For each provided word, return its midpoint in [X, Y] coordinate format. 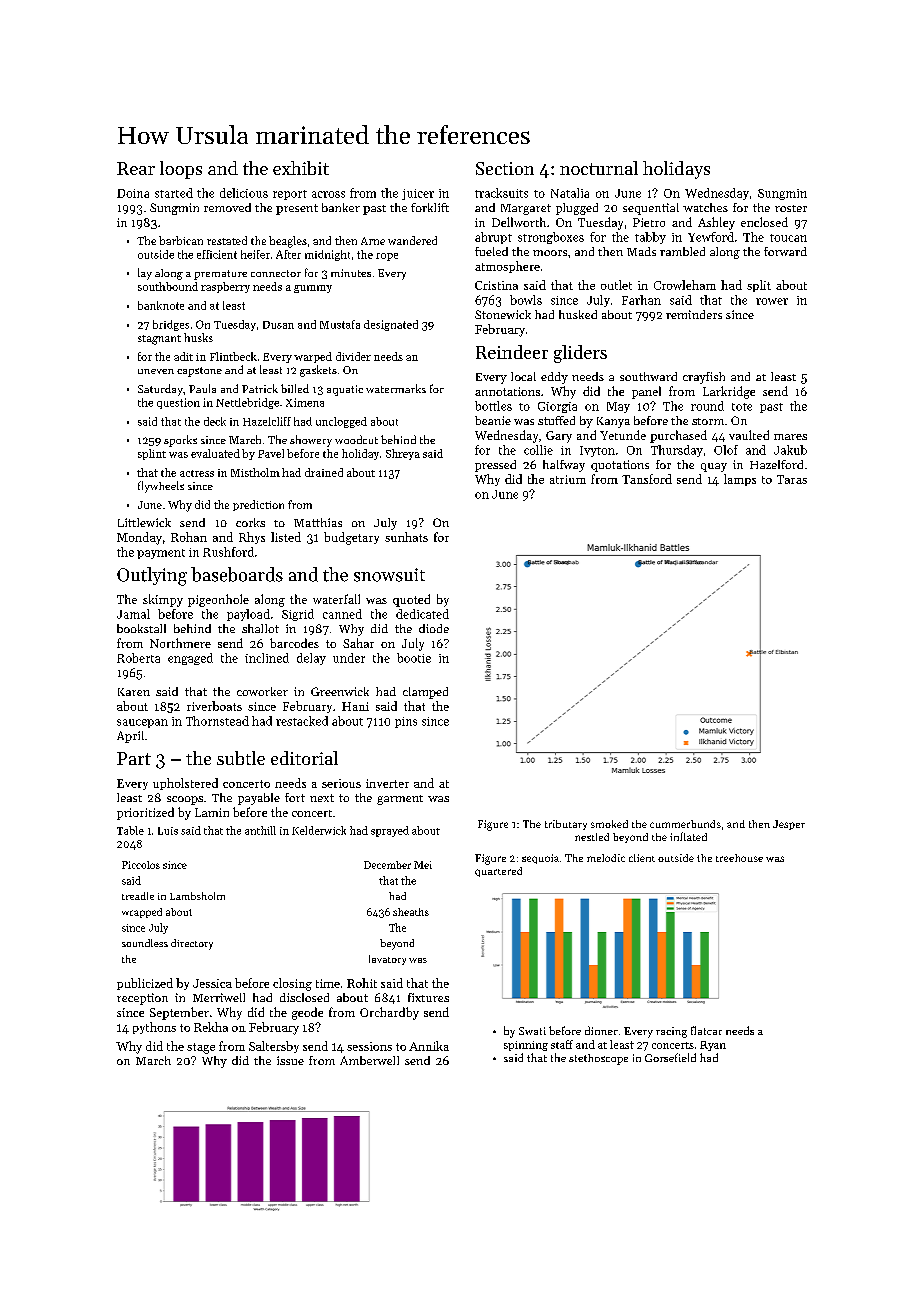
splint [152, 454]
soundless [145, 943]
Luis [168, 831]
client [642, 858]
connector [276, 273]
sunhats [406, 537]
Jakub [790, 450]
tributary [566, 825]
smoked [609, 824]
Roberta [138, 658]
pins [406, 722]
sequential [651, 209]
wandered [412, 240]
